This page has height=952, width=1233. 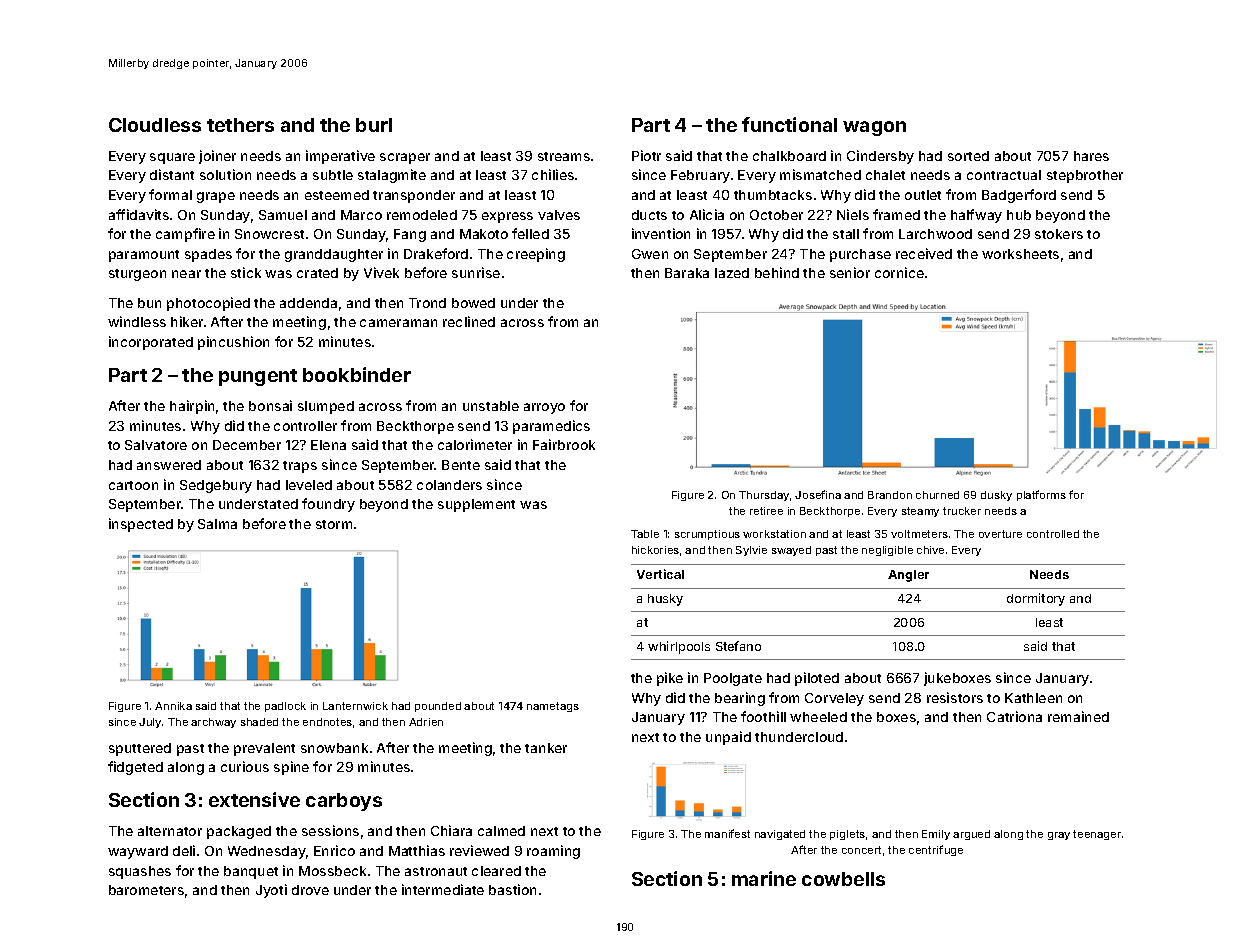 I want to click on wagon, so click(x=874, y=128).
